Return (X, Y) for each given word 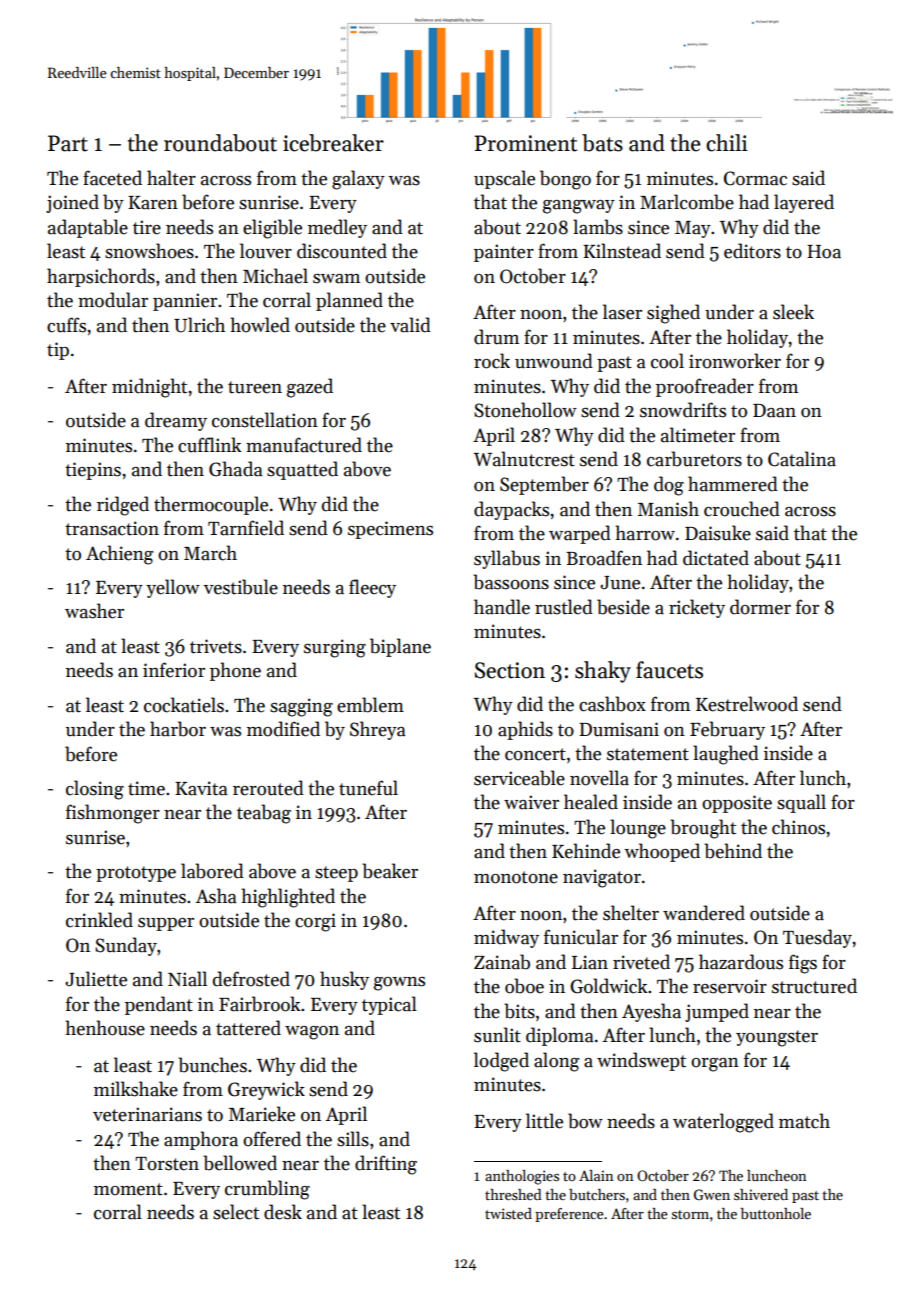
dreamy (176, 421)
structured (814, 986)
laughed (726, 755)
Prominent (526, 143)
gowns (399, 984)
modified (283, 729)
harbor (178, 729)
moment (128, 1189)
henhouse (105, 1028)
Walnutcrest (524, 459)
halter (171, 178)
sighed (673, 314)
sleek (793, 312)
